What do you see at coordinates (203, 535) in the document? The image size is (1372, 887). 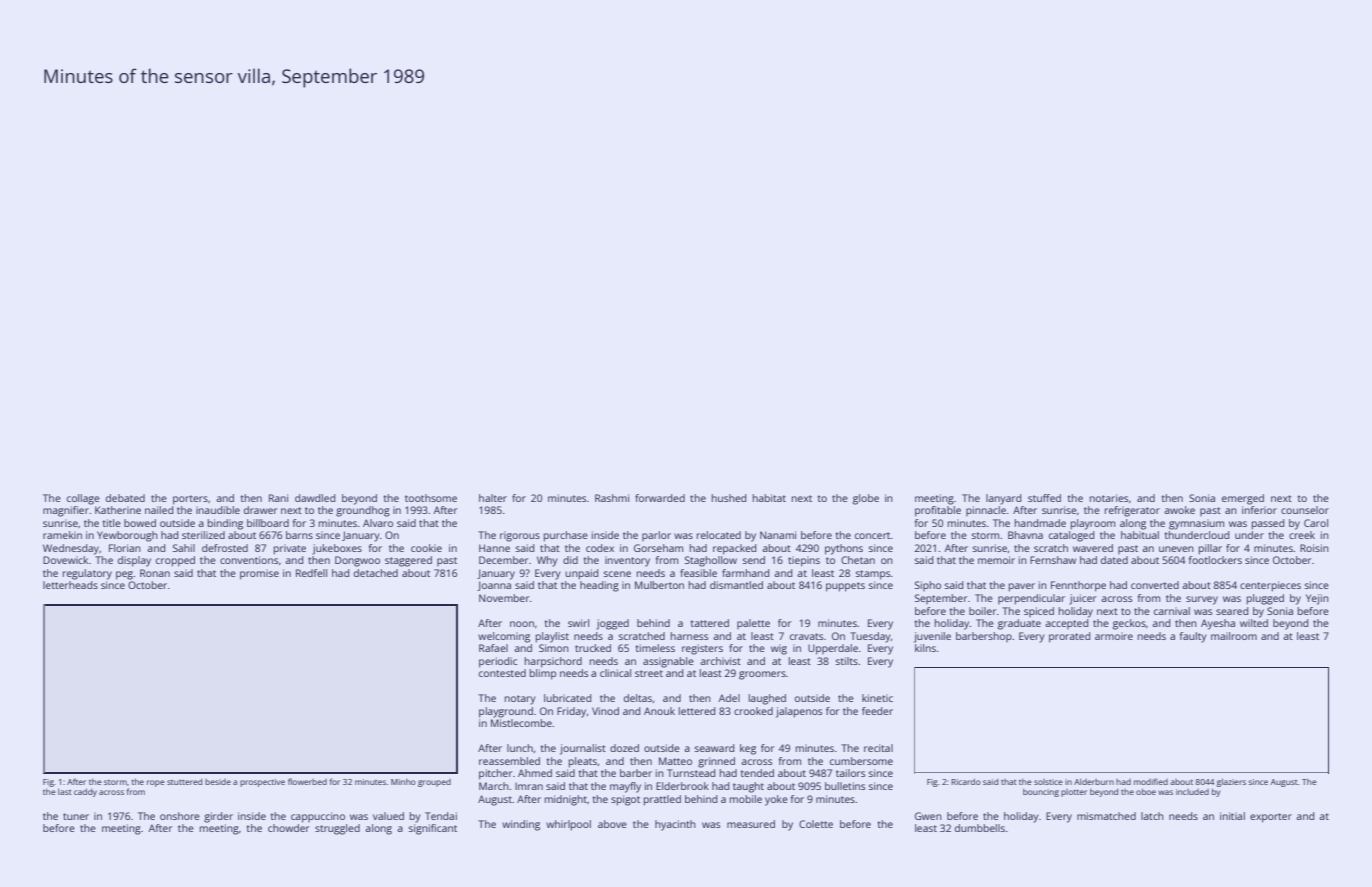 I see `sterilized` at bounding box center [203, 535].
